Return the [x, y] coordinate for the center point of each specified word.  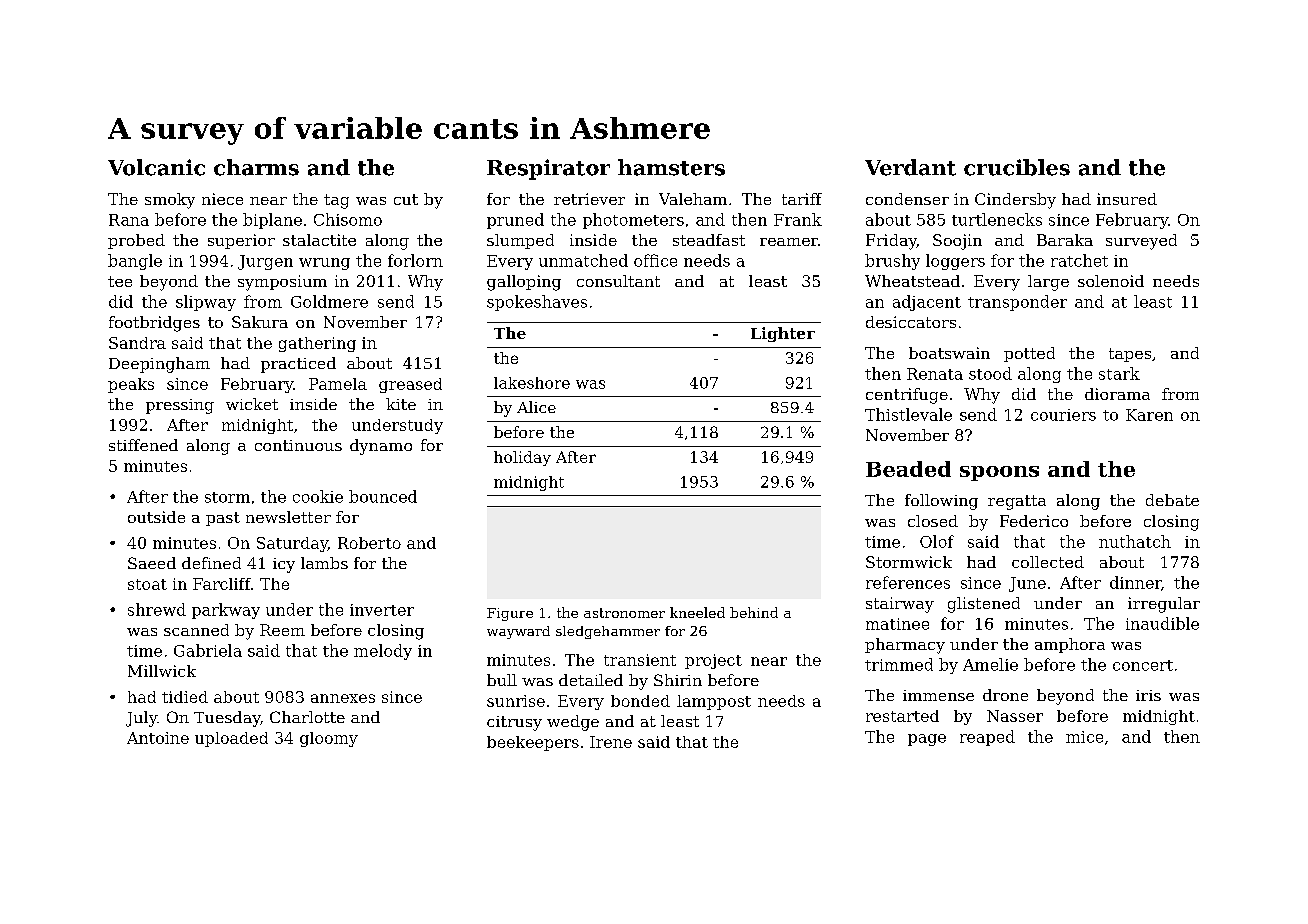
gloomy [329, 739]
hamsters [671, 167]
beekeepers [533, 743]
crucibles [1017, 167]
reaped [987, 738]
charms [256, 167]
